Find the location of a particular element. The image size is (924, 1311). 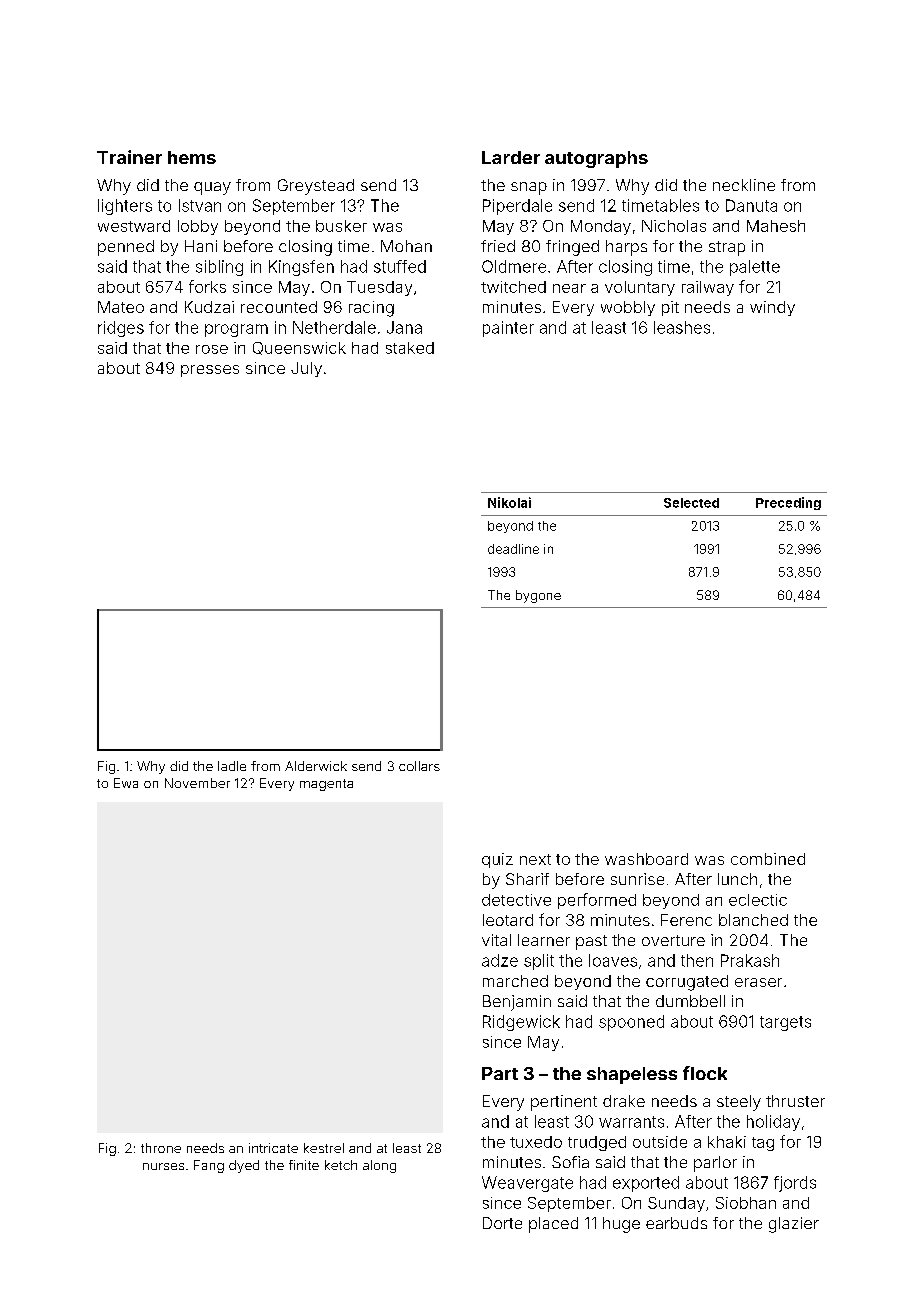

collars is located at coordinates (419, 766).
